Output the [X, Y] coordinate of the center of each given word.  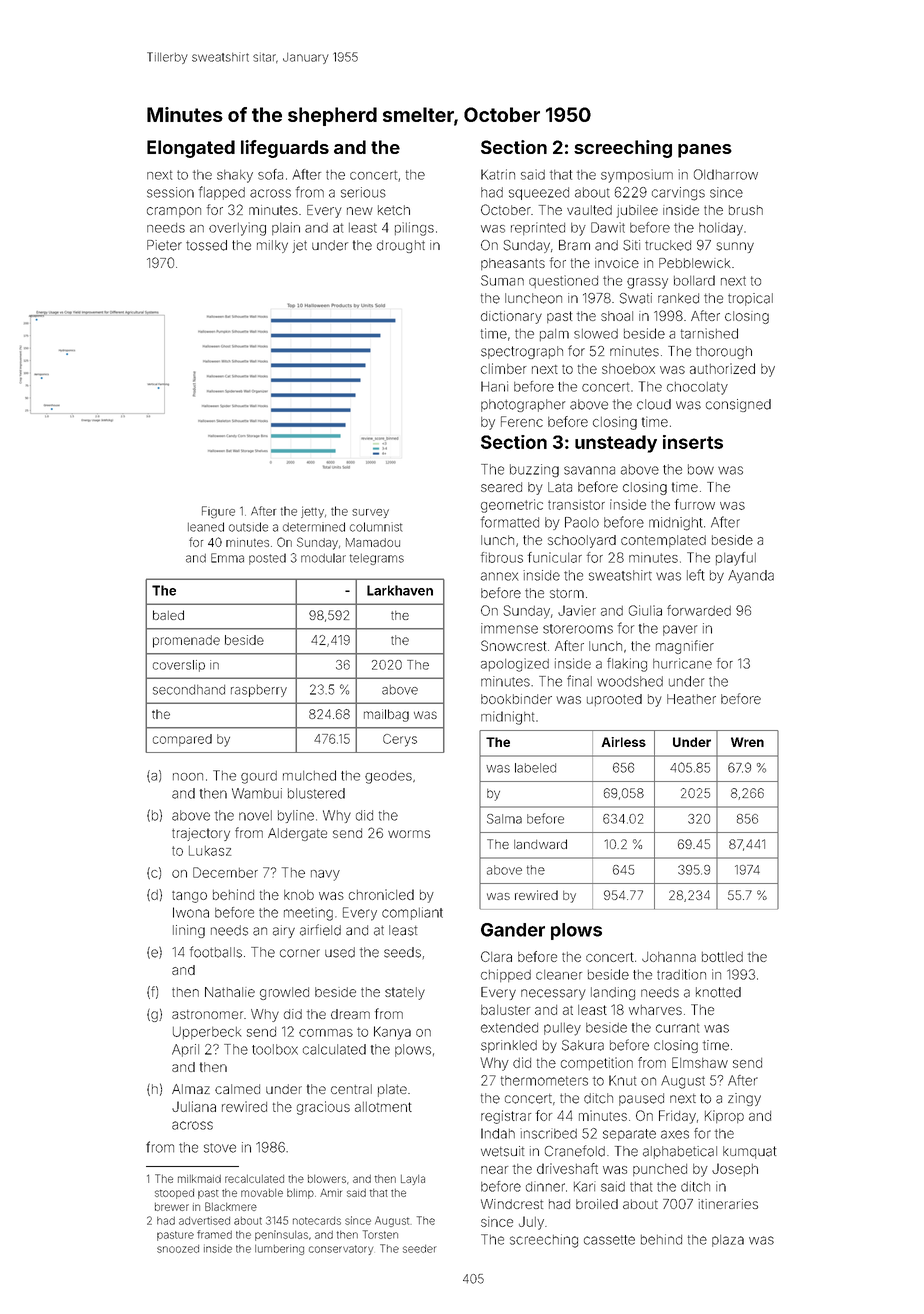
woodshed [630, 681]
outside [248, 527]
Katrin [498, 174]
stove [220, 1148]
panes [705, 151]
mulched [309, 775]
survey [370, 513]
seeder [420, 1249]
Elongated [191, 149]
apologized [515, 665]
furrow [695, 504]
